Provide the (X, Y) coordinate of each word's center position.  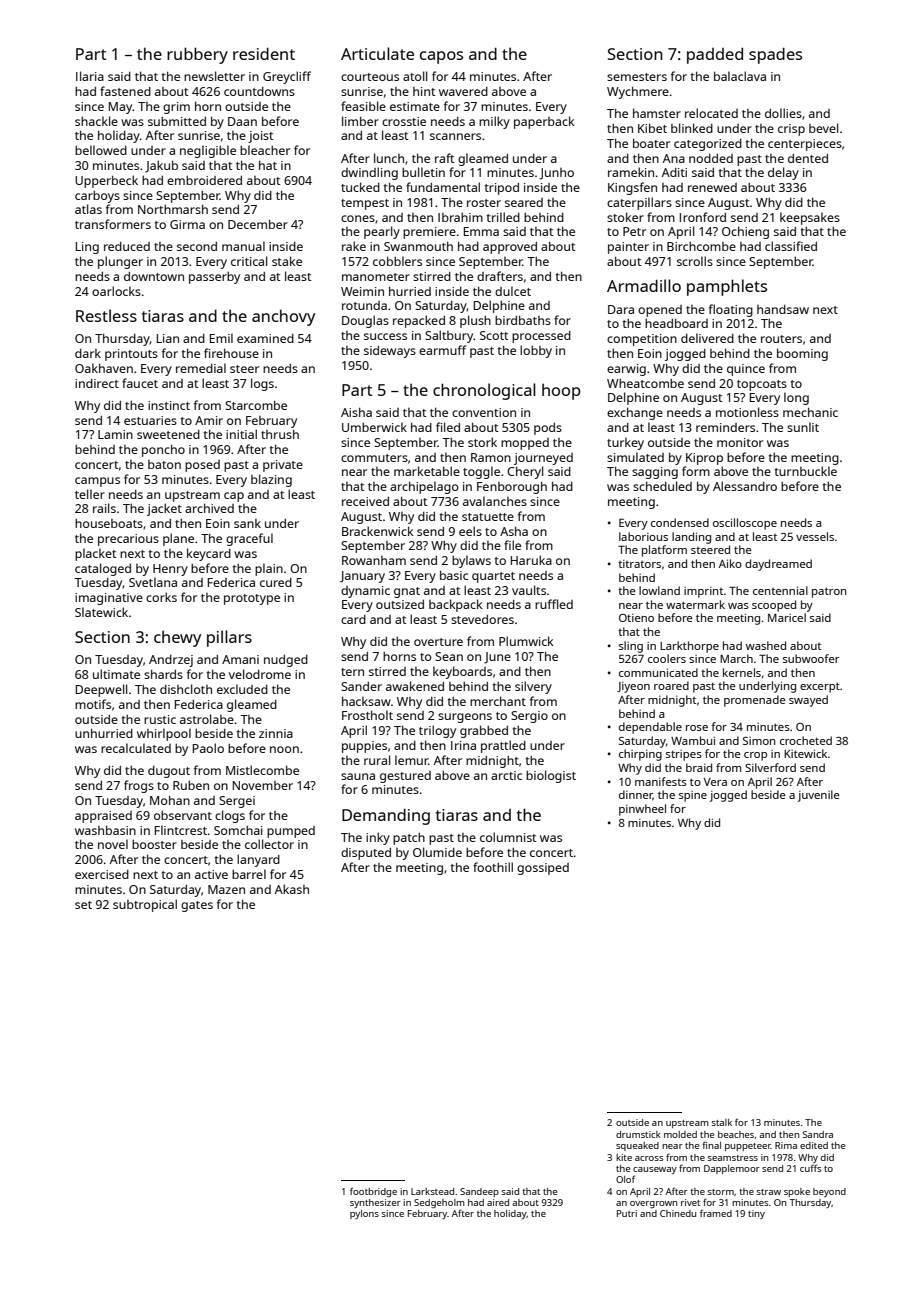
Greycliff (287, 77)
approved (510, 248)
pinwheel (642, 810)
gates (197, 906)
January (362, 577)
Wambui (693, 740)
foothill (493, 867)
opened (660, 311)
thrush (280, 434)
